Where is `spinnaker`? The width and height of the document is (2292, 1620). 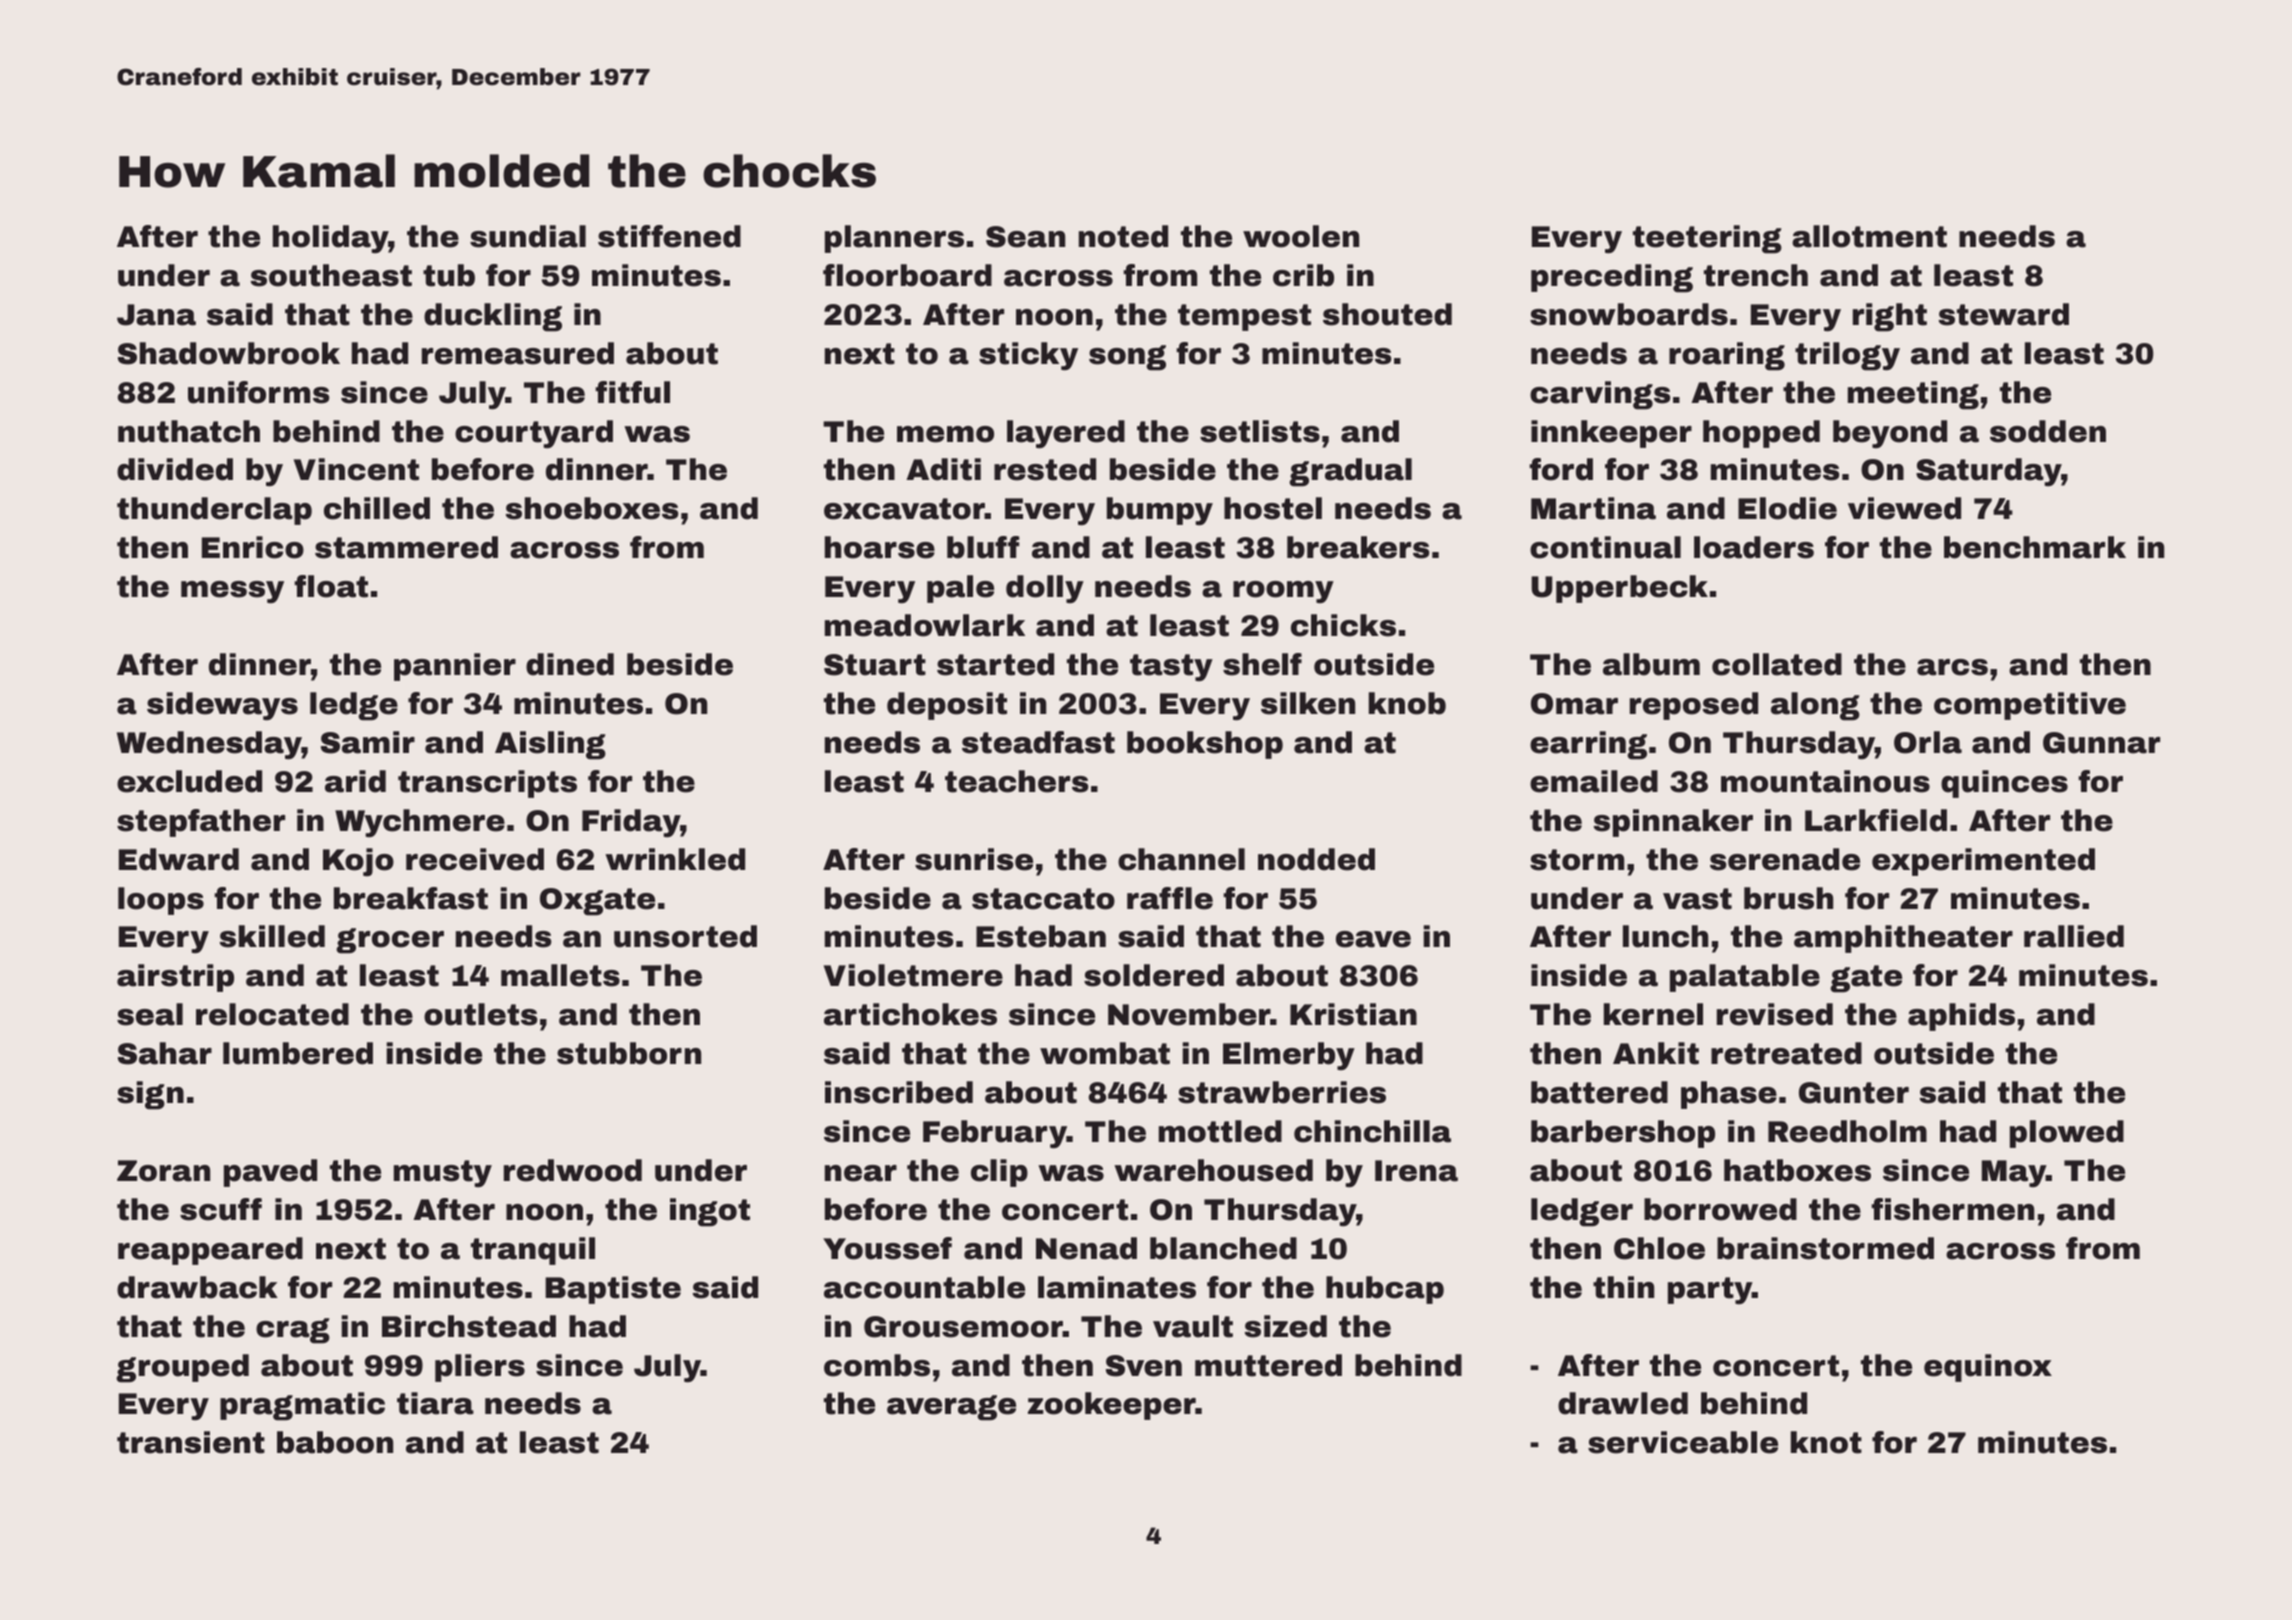
spinnaker is located at coordinates (1673, 823).
